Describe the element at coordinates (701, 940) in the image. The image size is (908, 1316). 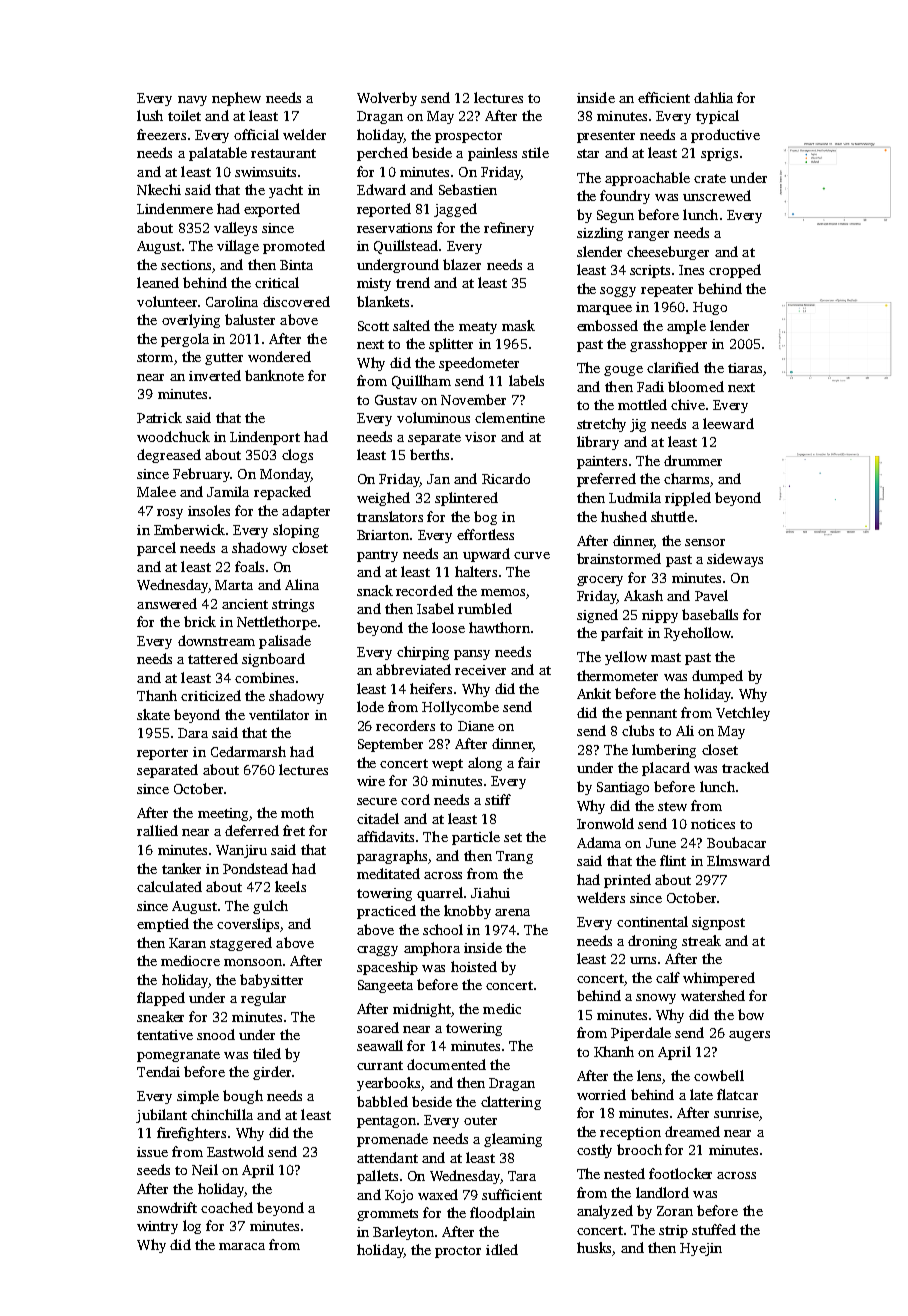
I see `streak` at that location.
